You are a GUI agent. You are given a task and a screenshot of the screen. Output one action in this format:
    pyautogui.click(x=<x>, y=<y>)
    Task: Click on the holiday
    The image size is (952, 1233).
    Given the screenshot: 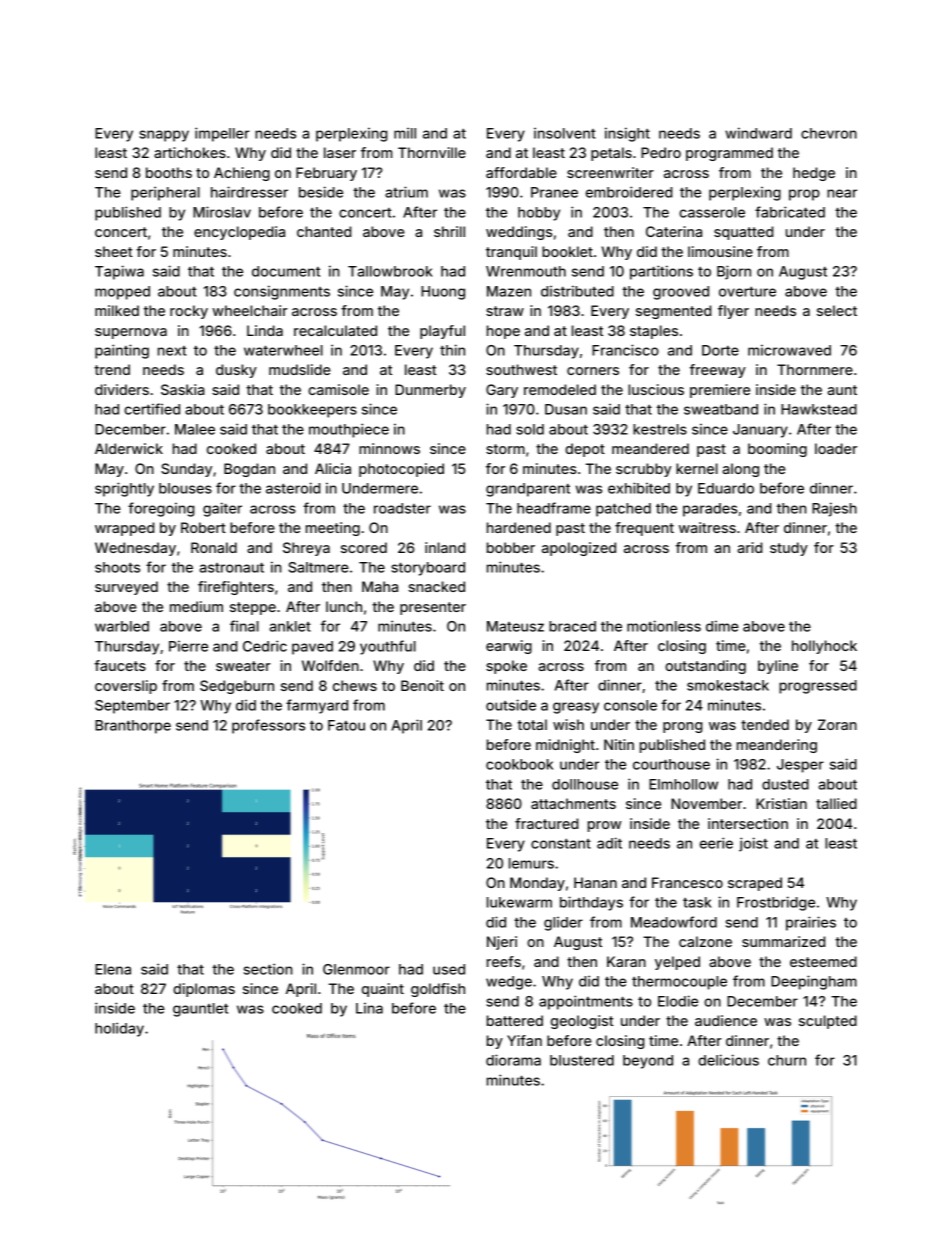 What is the action you would take?
    pyautogui.click(x=119, y=1029)
